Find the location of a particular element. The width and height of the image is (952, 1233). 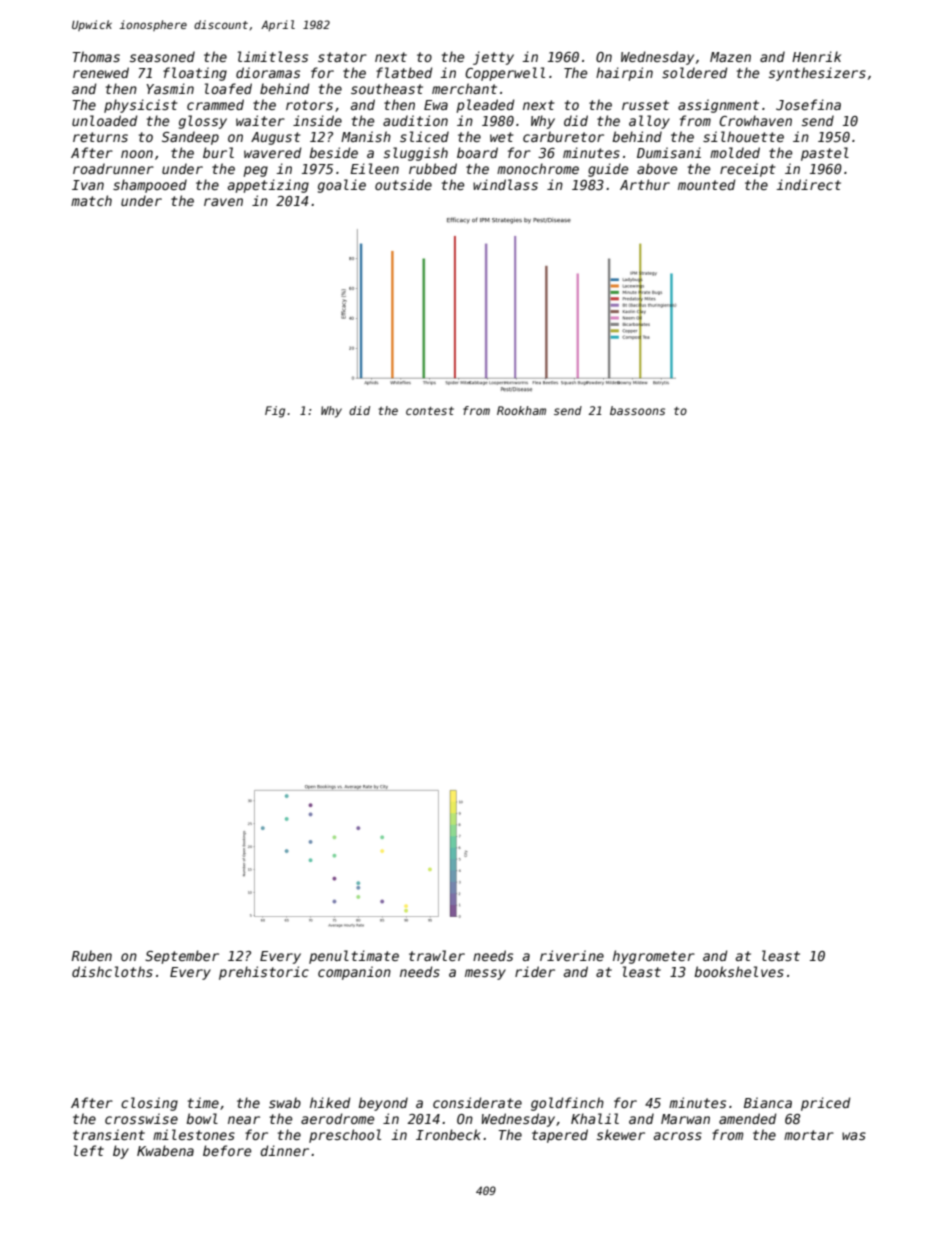

unloaded is located at coordinates (104, 120).
